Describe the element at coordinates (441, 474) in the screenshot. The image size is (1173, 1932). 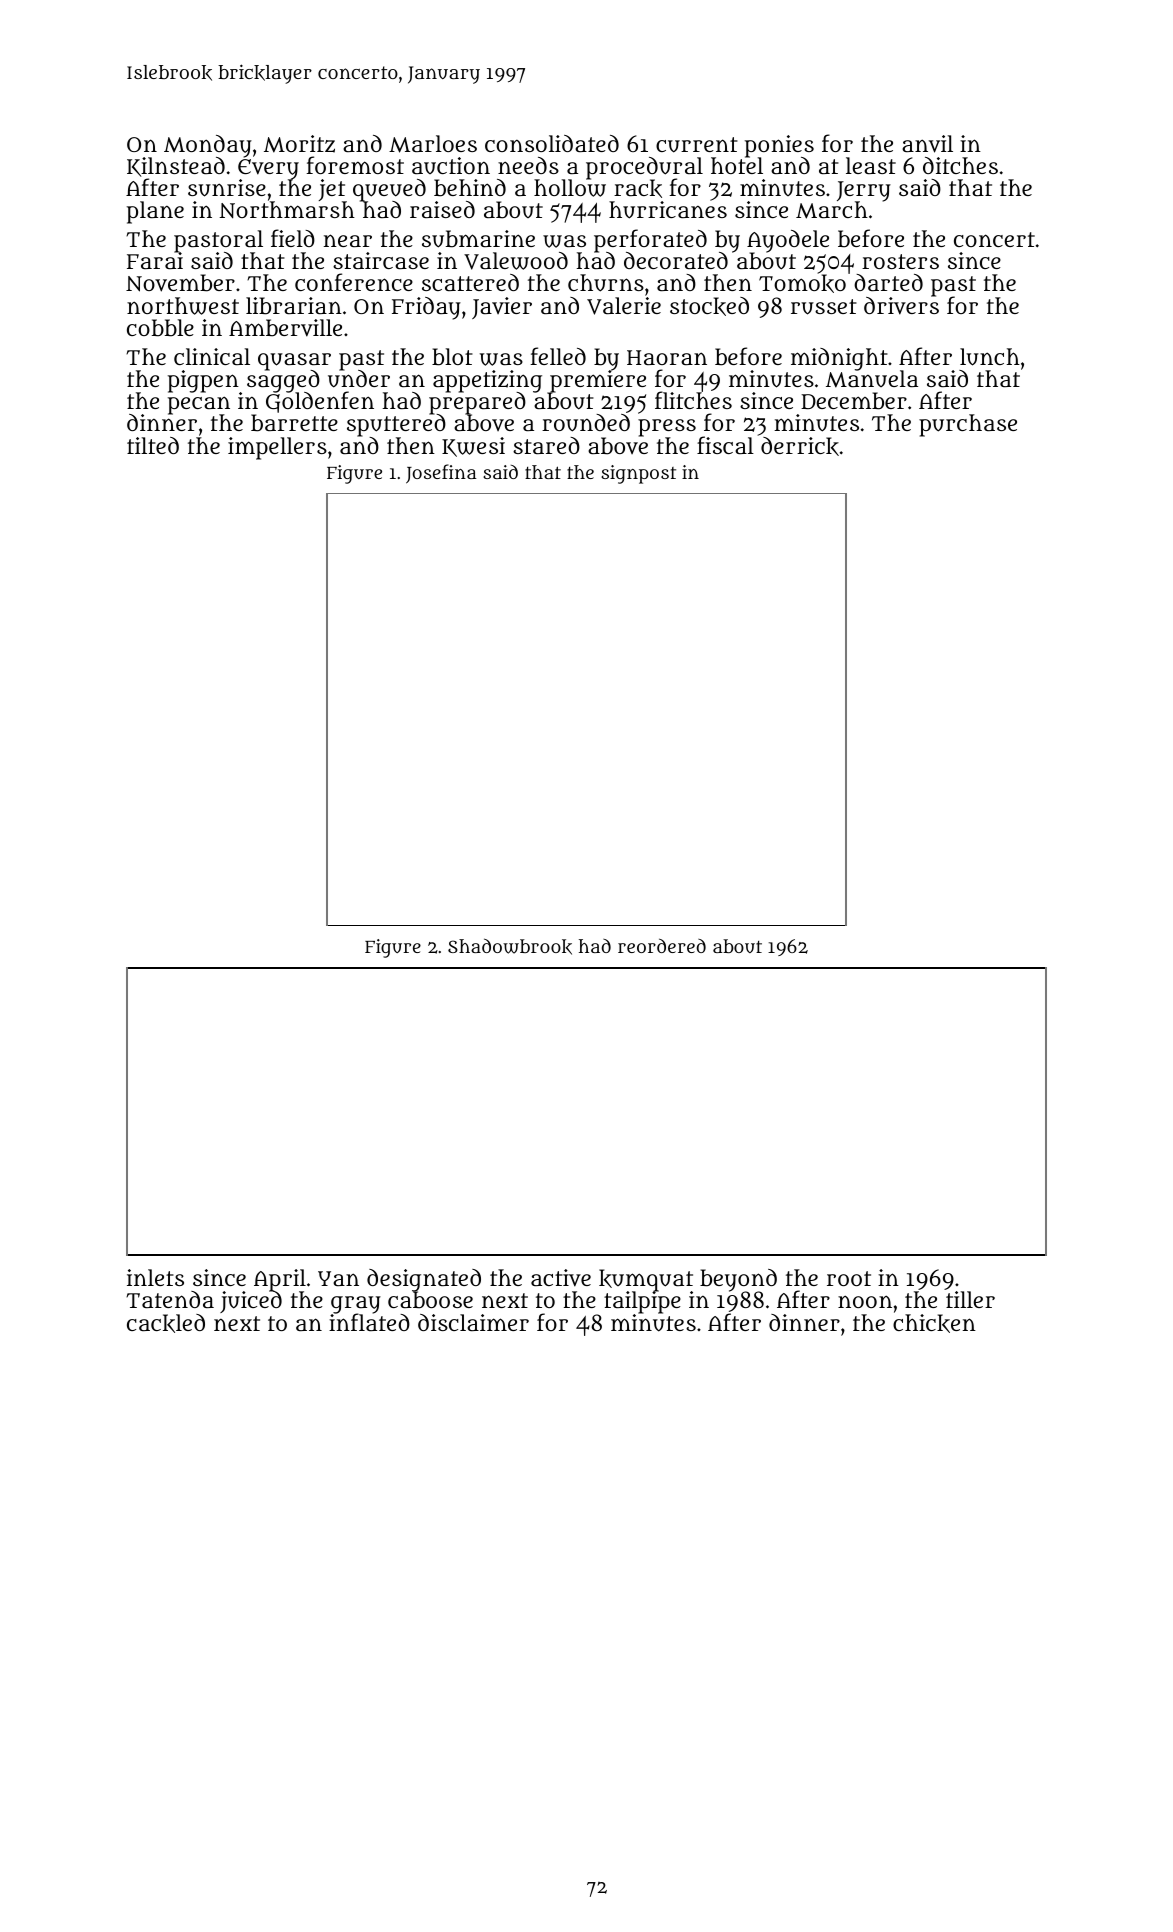
I see `Josefina` at that location.
